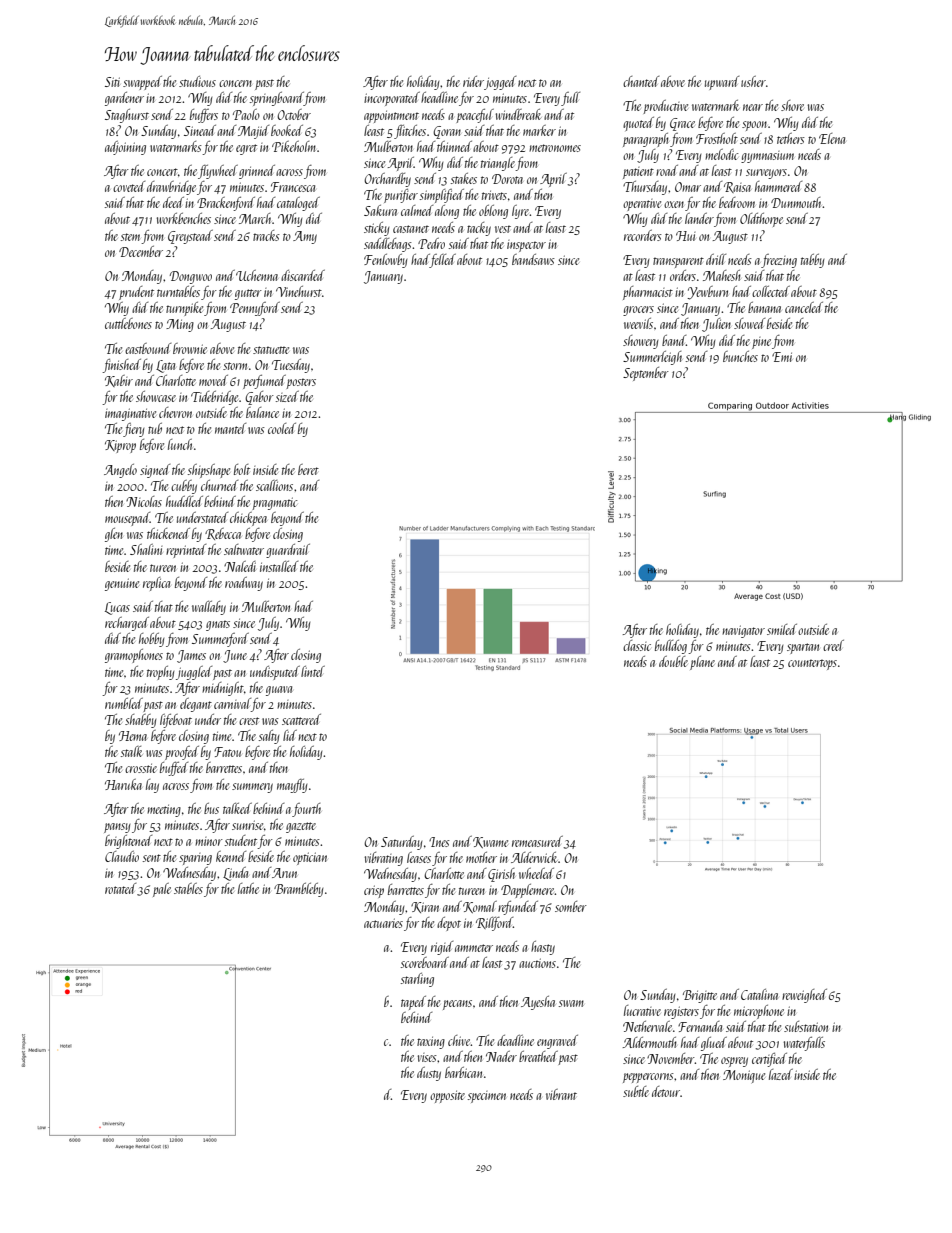 This page has height=1233, width=952. Describe the element at coordinates (427, 1057) in the page. I see `vises` at that location.
